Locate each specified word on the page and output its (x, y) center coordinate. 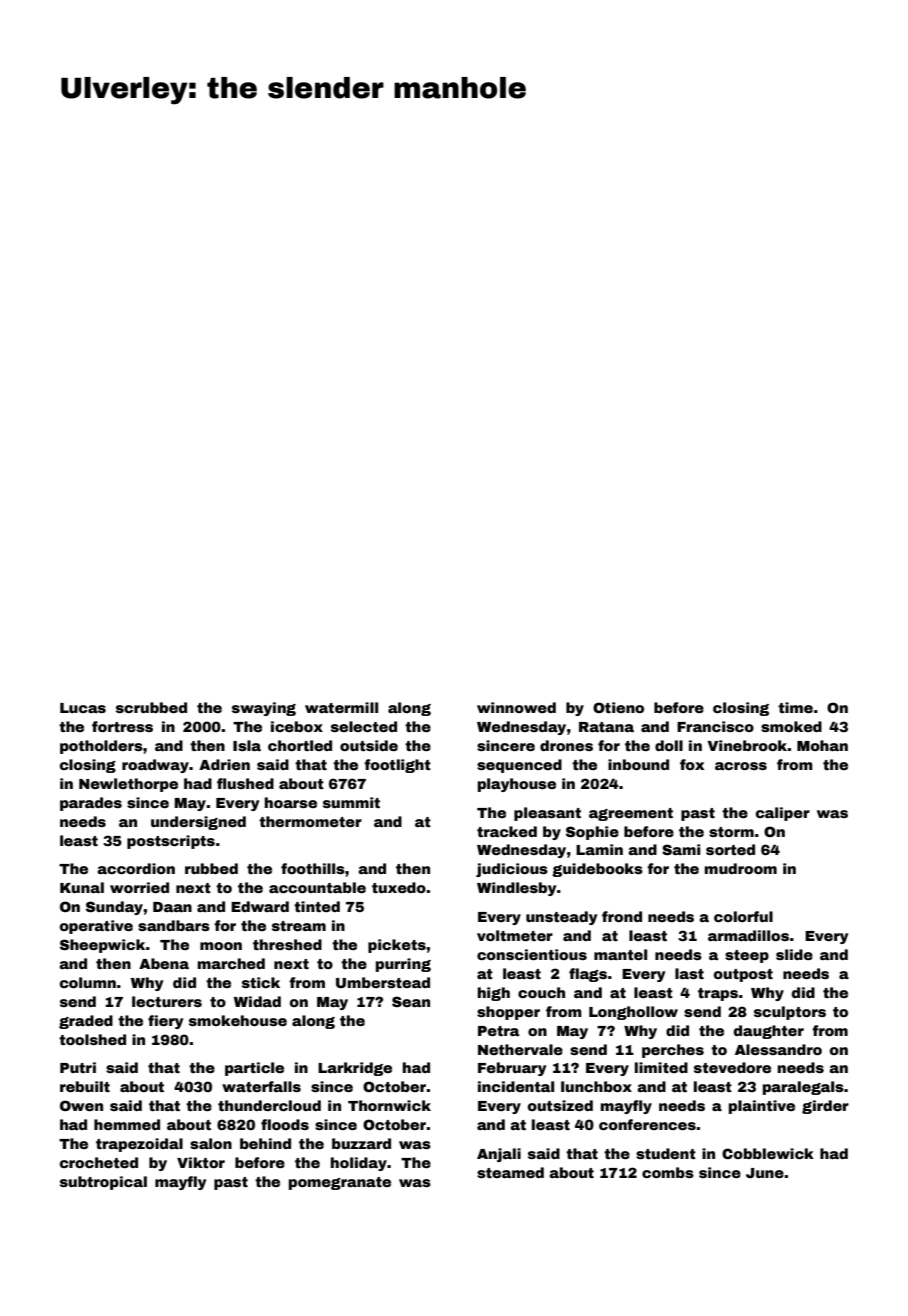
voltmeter (515, 935)
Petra (499, 1031)
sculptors (790, 1013)
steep (747, 956)
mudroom (741, 868)
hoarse (291, 802)
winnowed (516, 707)
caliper (783, 814)
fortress (122, 726)
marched (231, 963)
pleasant (547, 814)
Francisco (715, 726)
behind (265, 1143)
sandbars (174, 925)
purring (403, 965)
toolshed (92, 1039)
